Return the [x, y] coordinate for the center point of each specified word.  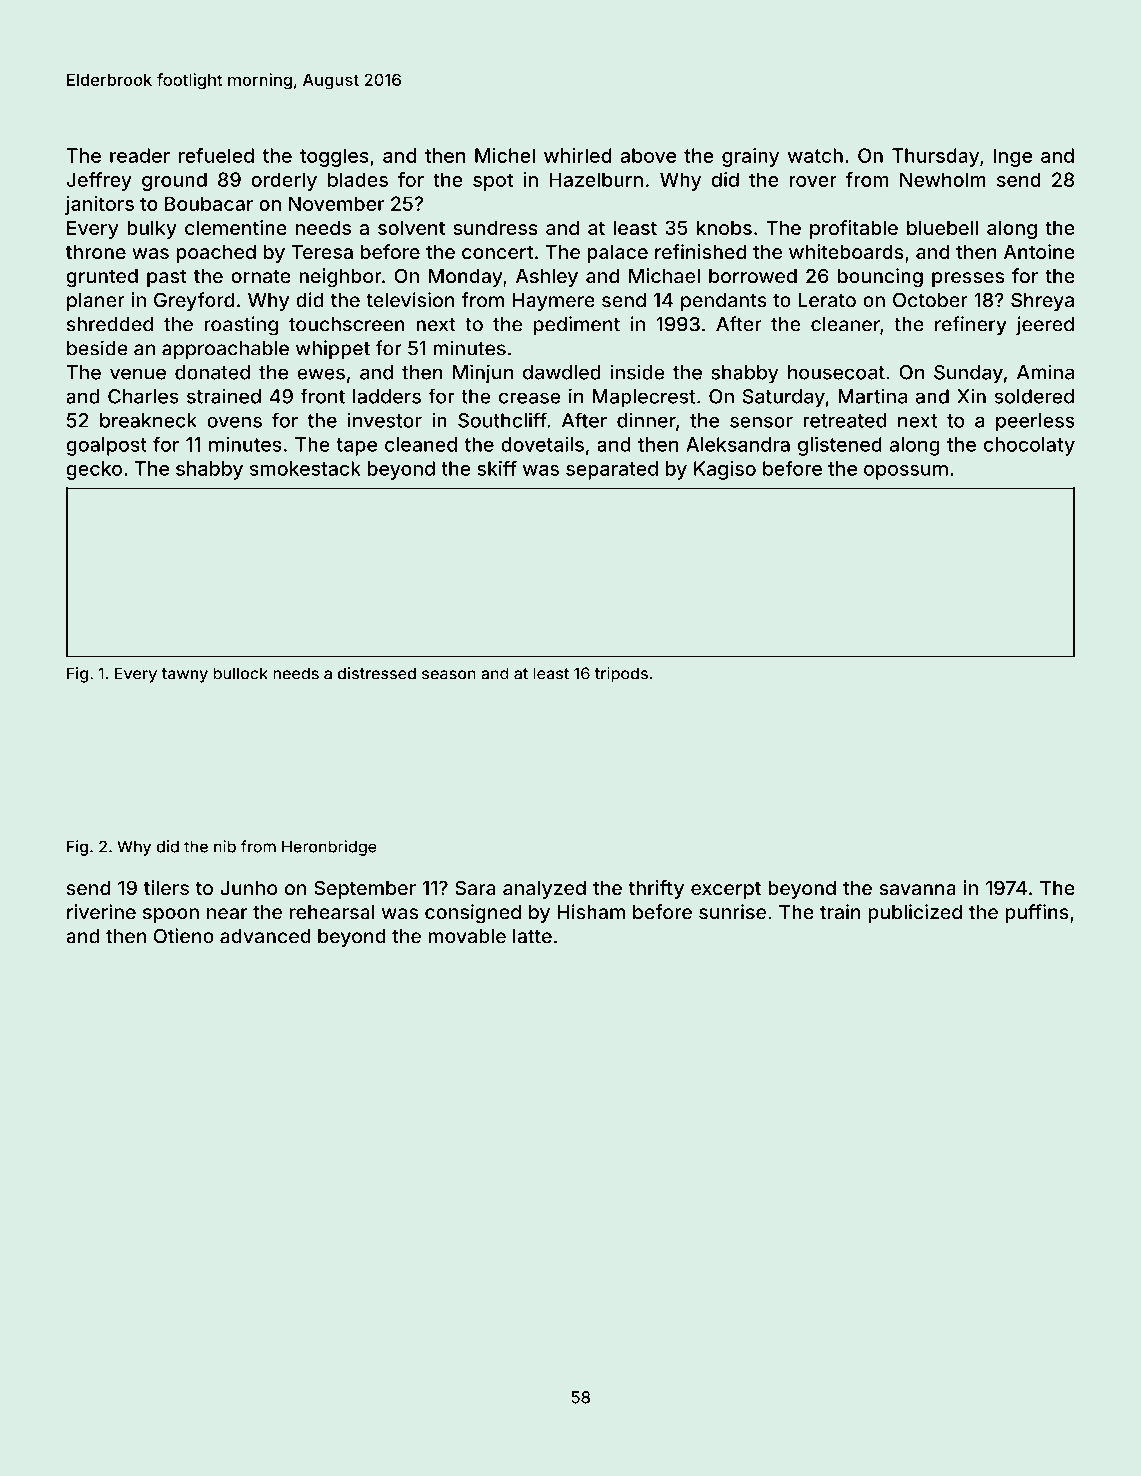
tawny [185, 675]
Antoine [1039, 251]
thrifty [656, 889]
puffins [1037, 913]
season [449, 675]
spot [493, 182]
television [410, 300]
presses [968, 279]
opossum [906, 472]
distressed [377, 673]
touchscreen [347, 324]
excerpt [726, 890]
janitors [99, 205]
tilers [166, 888]
